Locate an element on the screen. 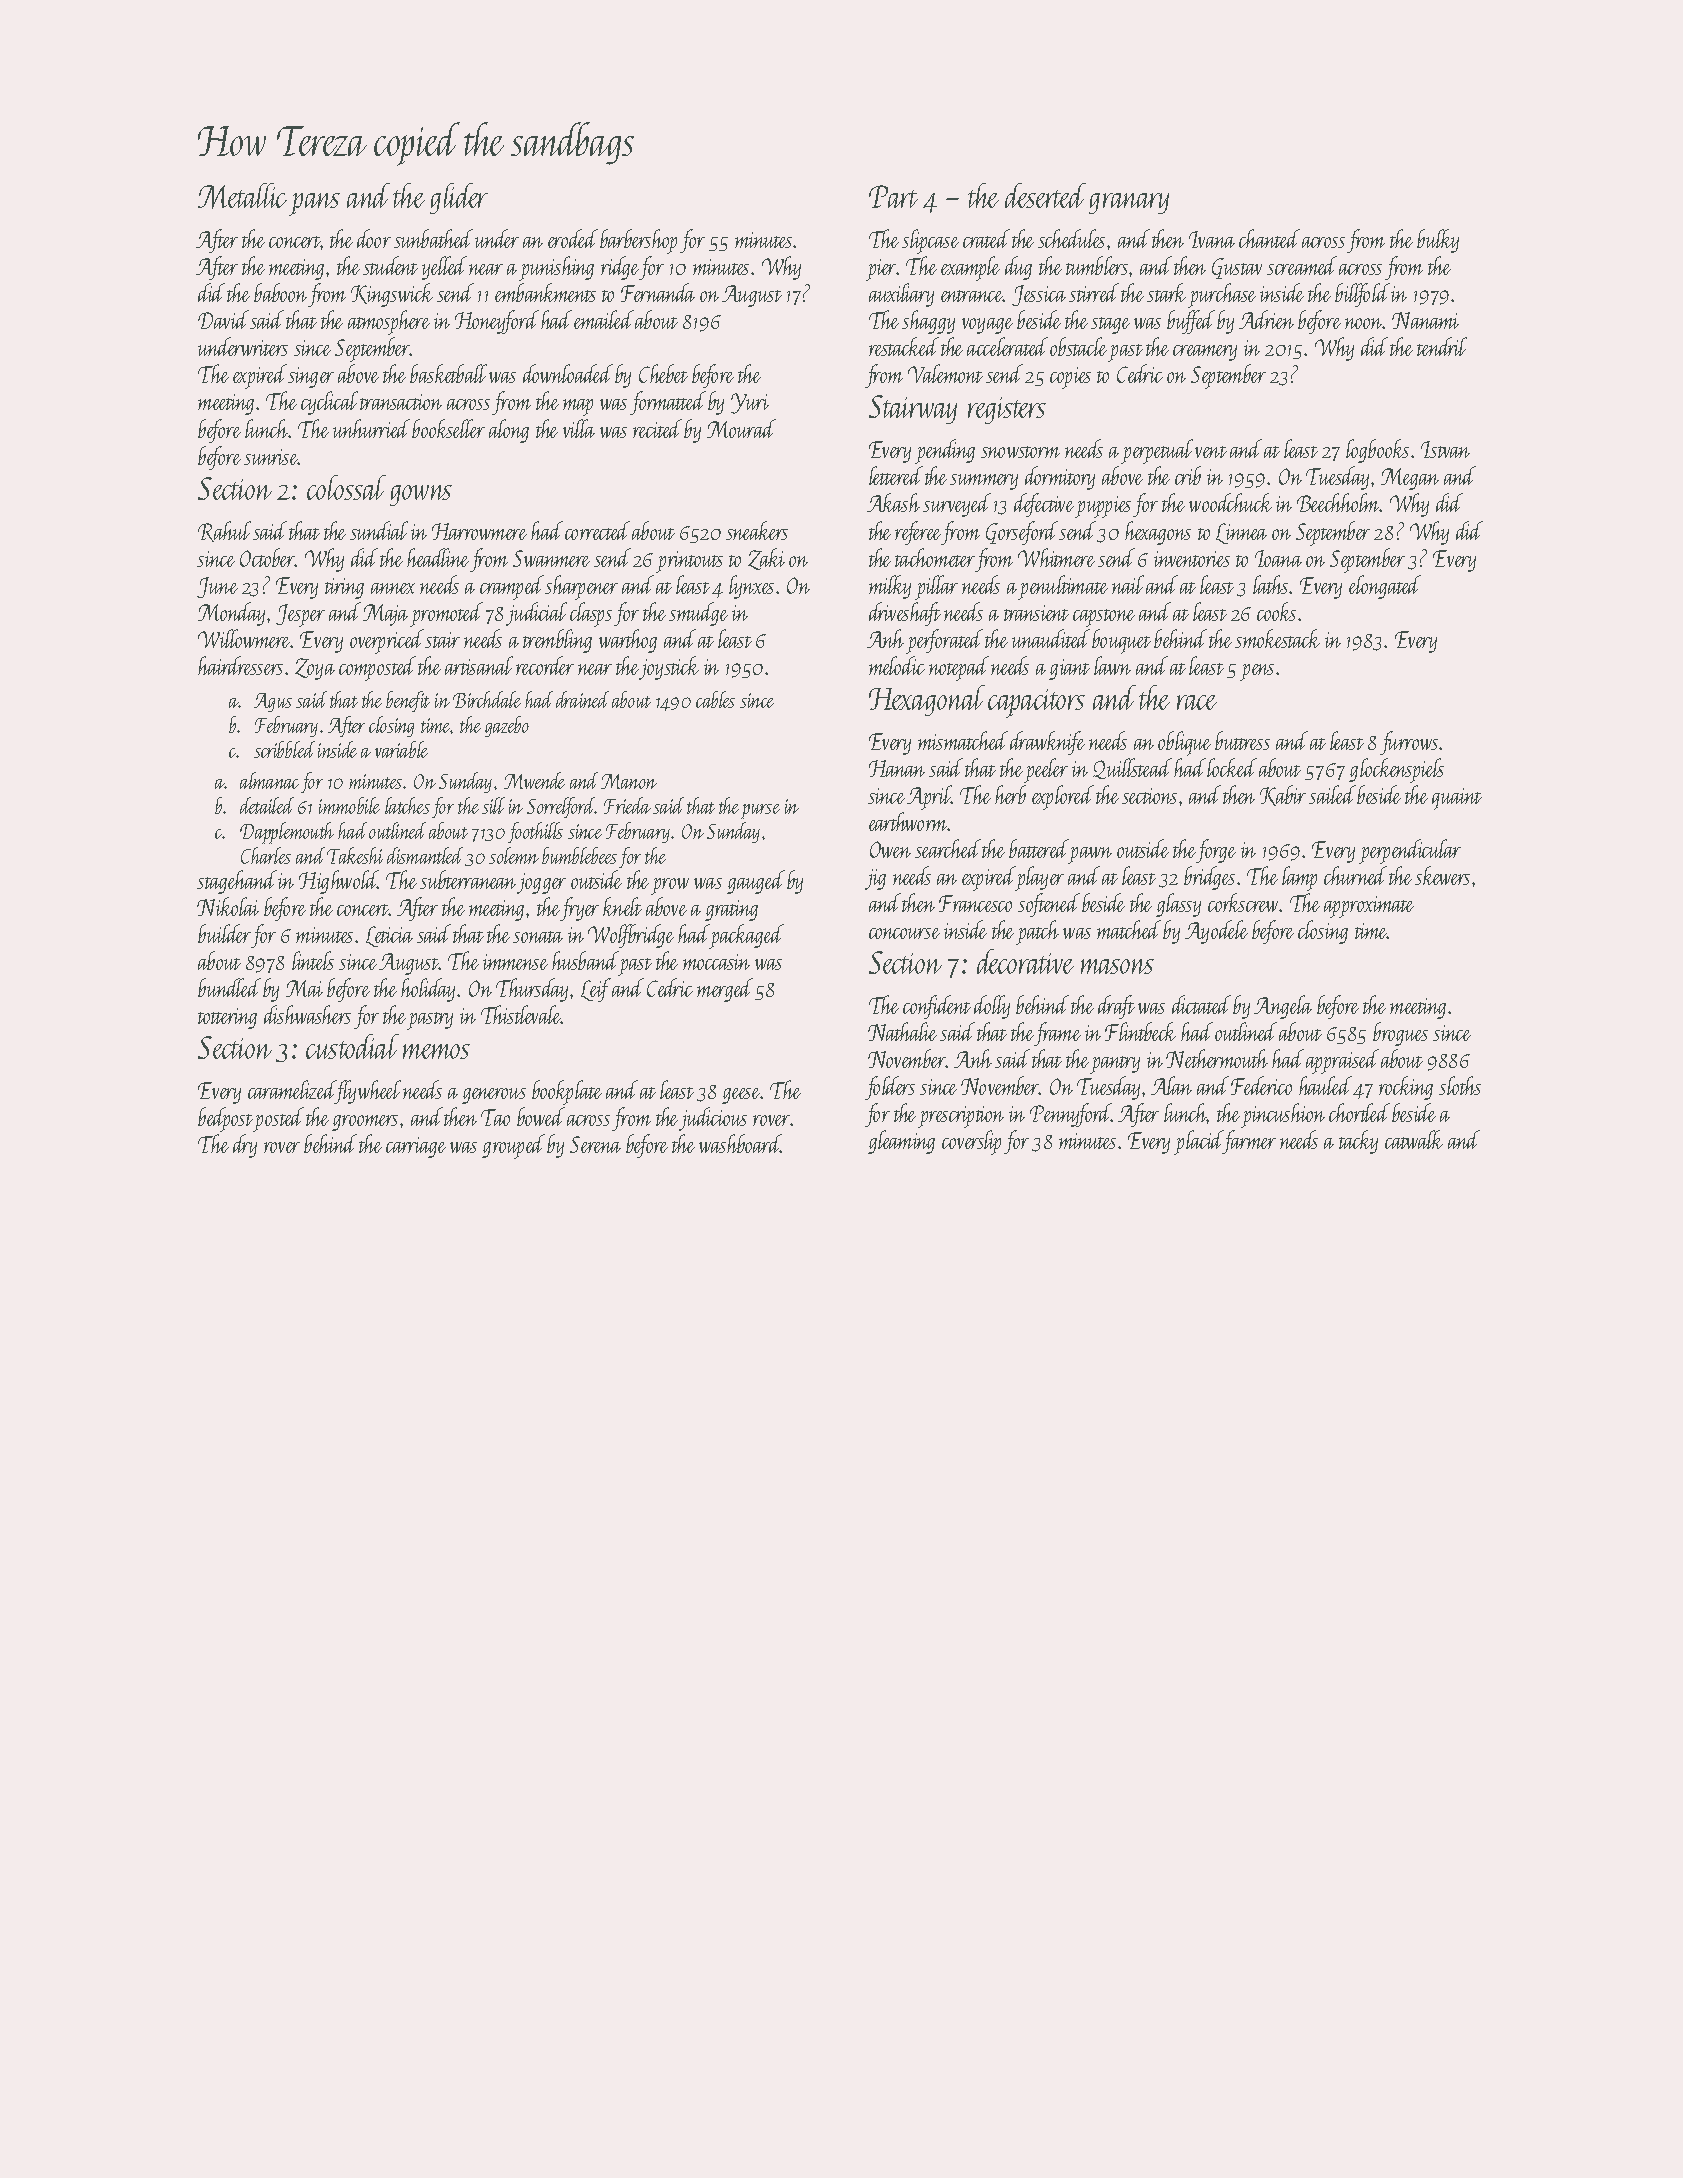 The image size is (1683, 2178). Nathalie is located at coordinates (902, 1031).
